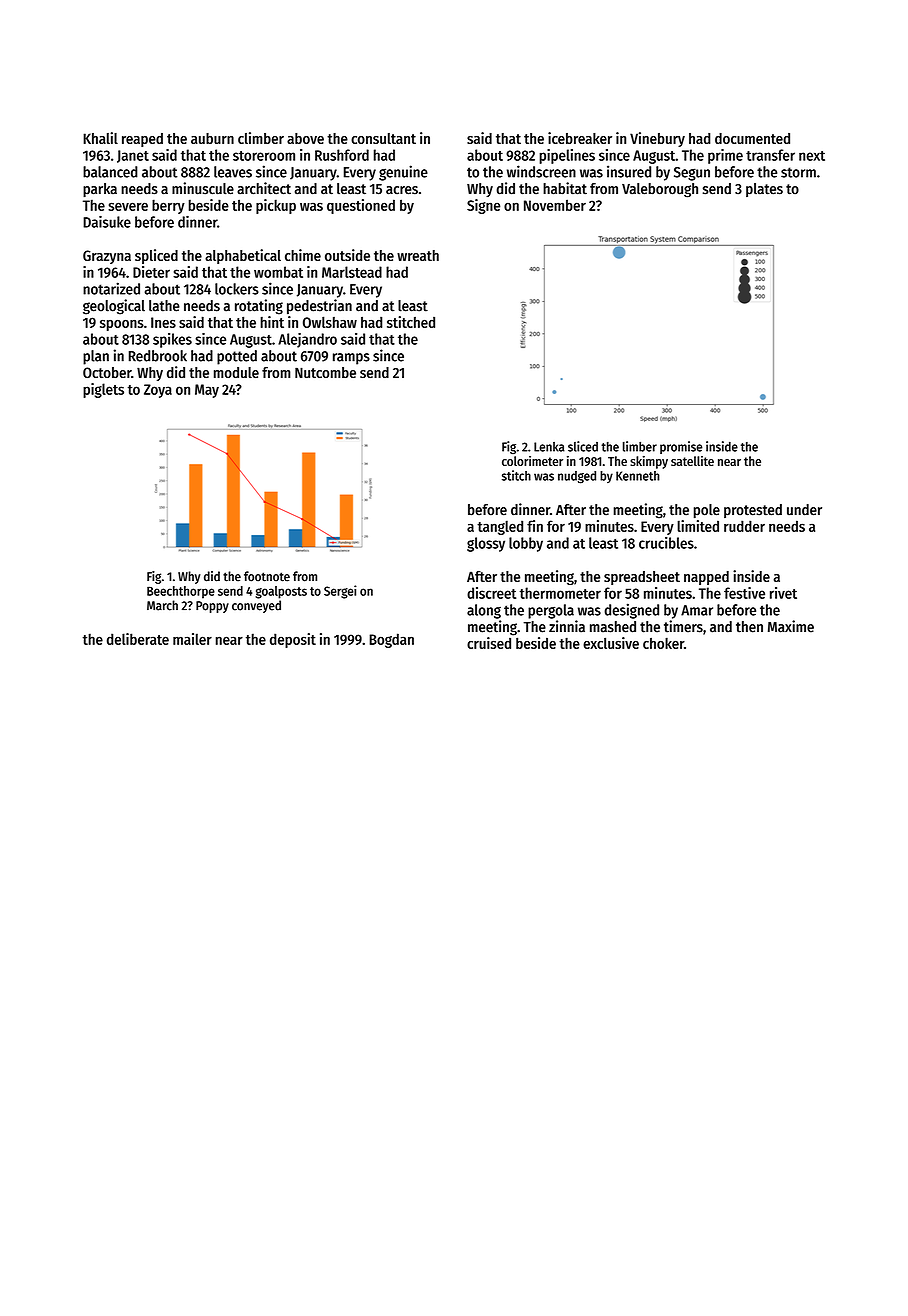  I want to click on consultant, so click(383, 138).
